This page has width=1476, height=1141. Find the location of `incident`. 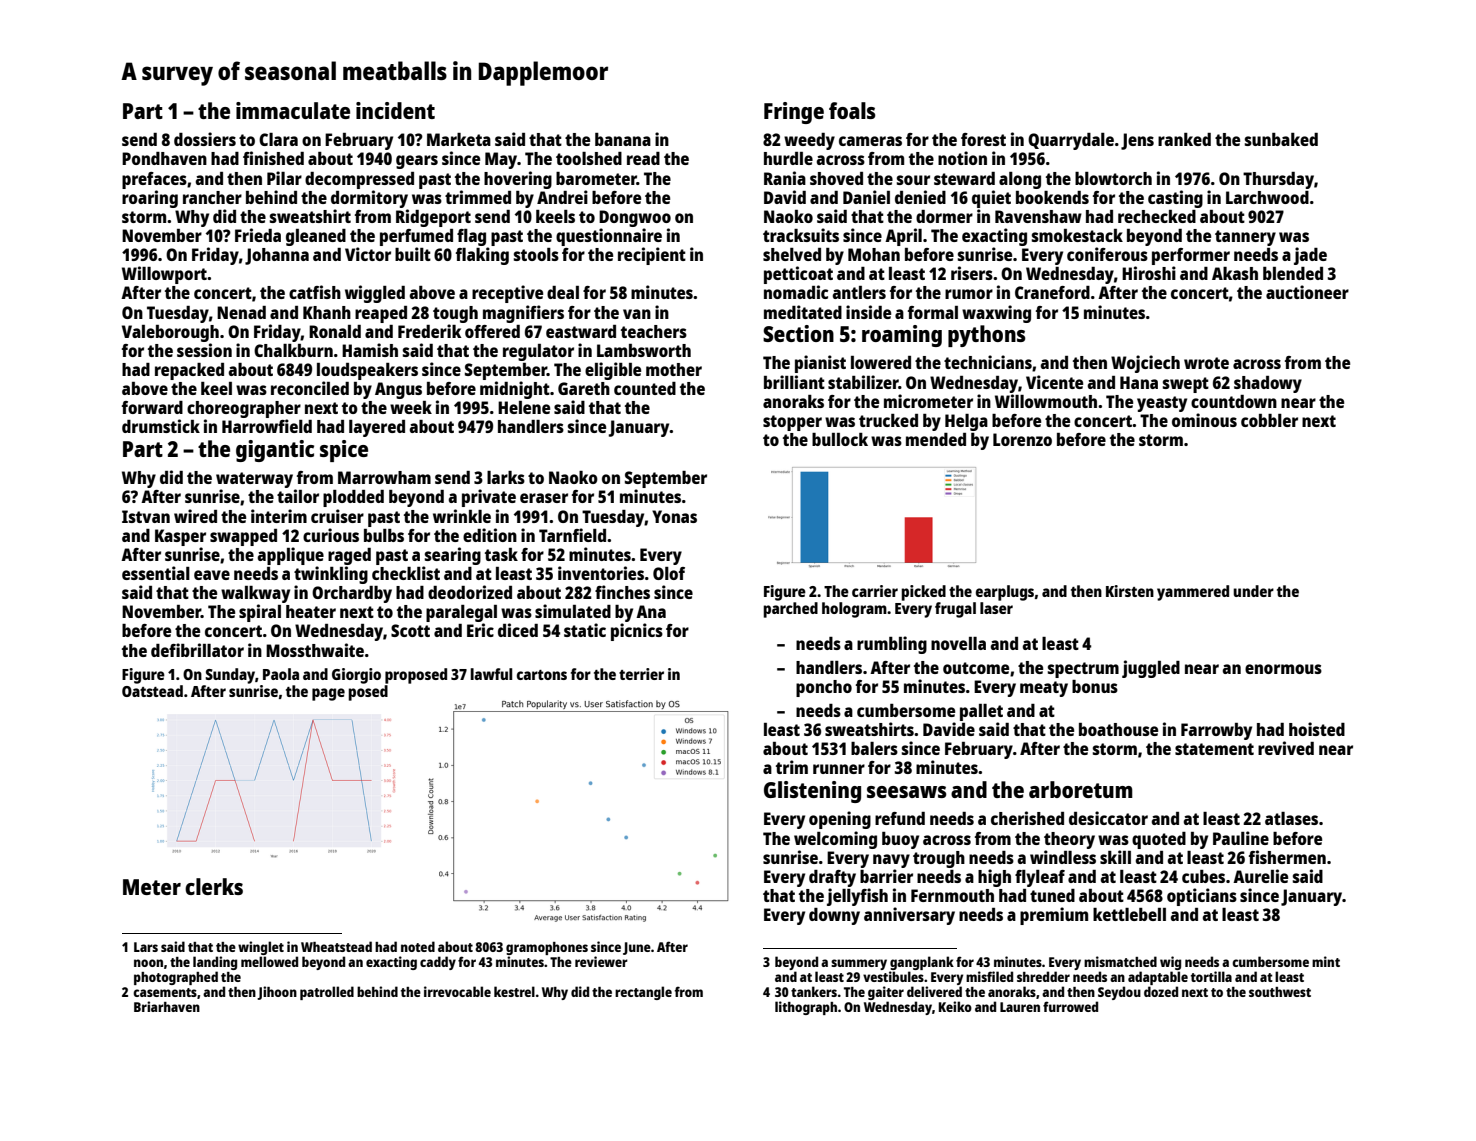

incident is located at coordinates (395, 110).
